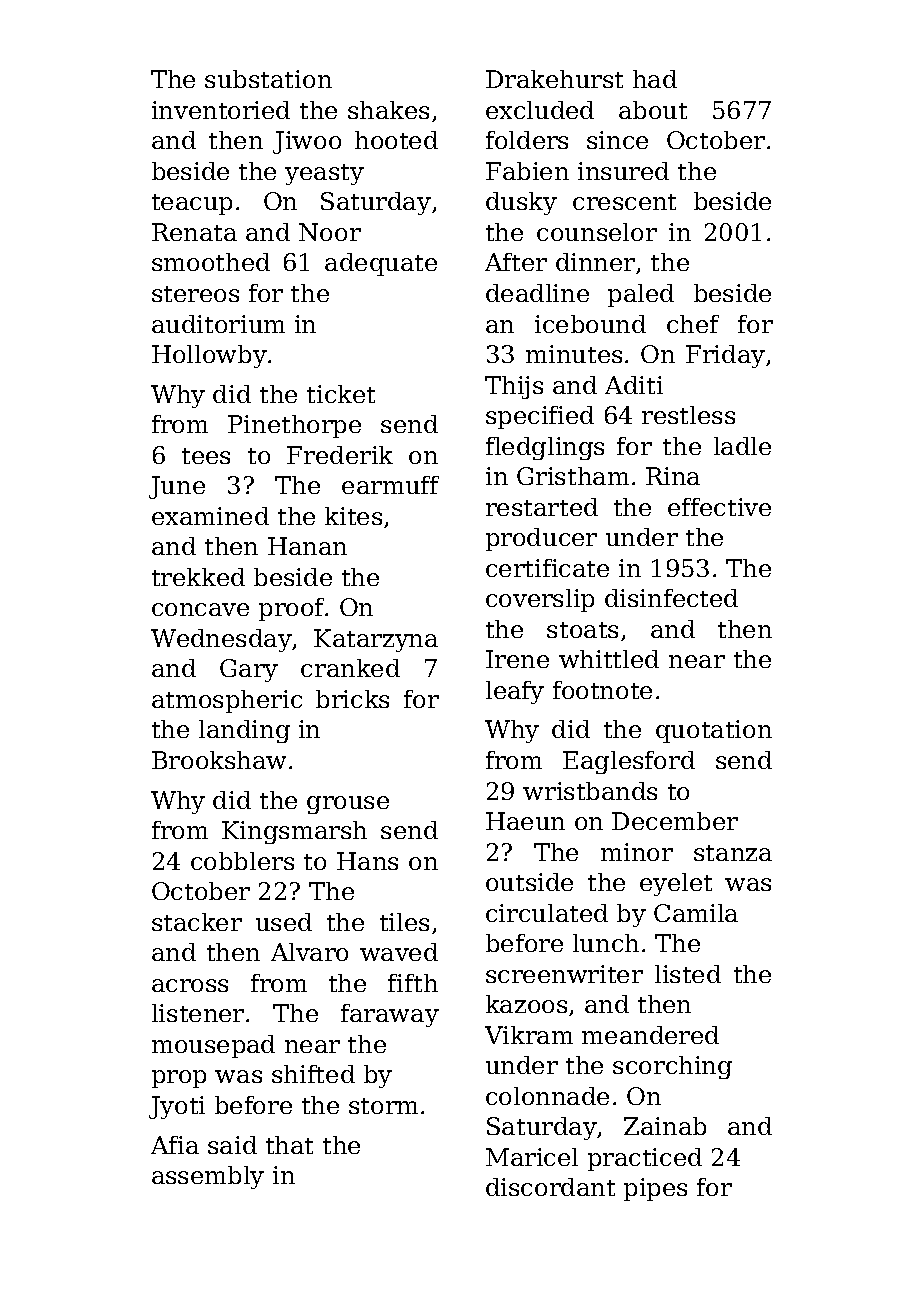 This document has height=1311, width=924. I want to click on dusky, so click(521, 203).
